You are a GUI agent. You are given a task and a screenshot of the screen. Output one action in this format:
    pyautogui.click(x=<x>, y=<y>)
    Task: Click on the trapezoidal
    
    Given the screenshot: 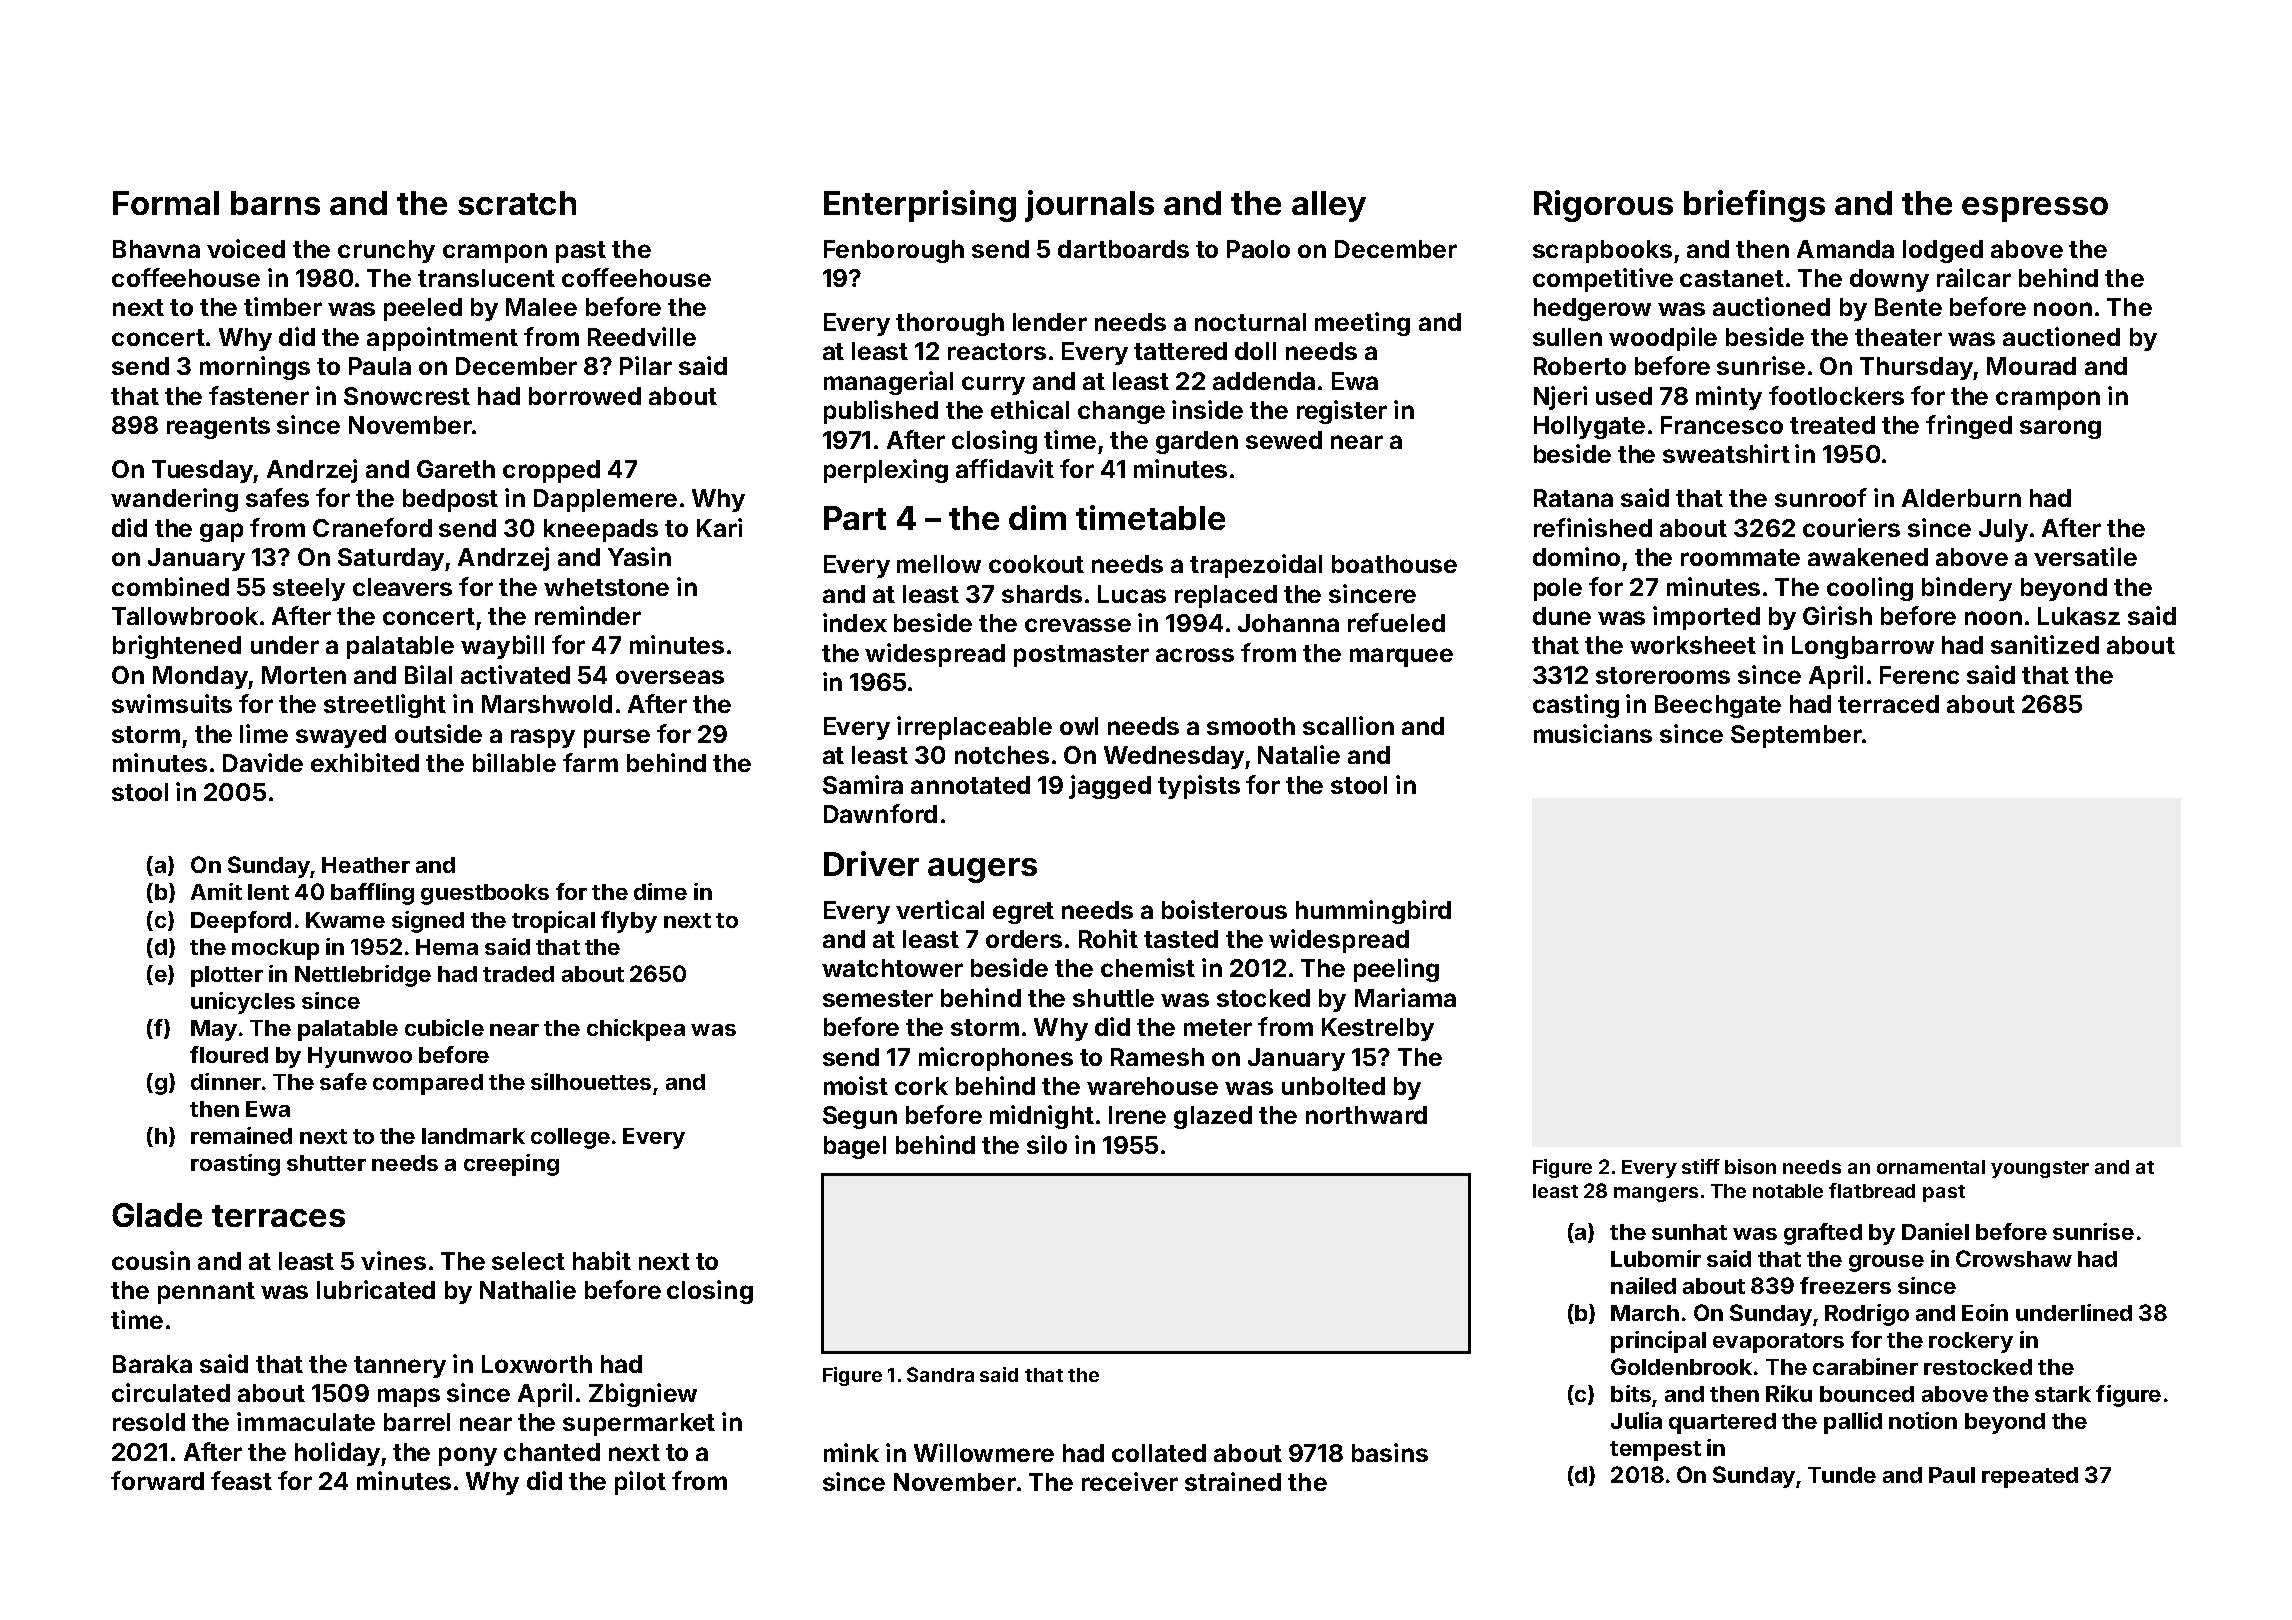 What is the action you would take?
    pyautogui.click(x=1256, y=566)
